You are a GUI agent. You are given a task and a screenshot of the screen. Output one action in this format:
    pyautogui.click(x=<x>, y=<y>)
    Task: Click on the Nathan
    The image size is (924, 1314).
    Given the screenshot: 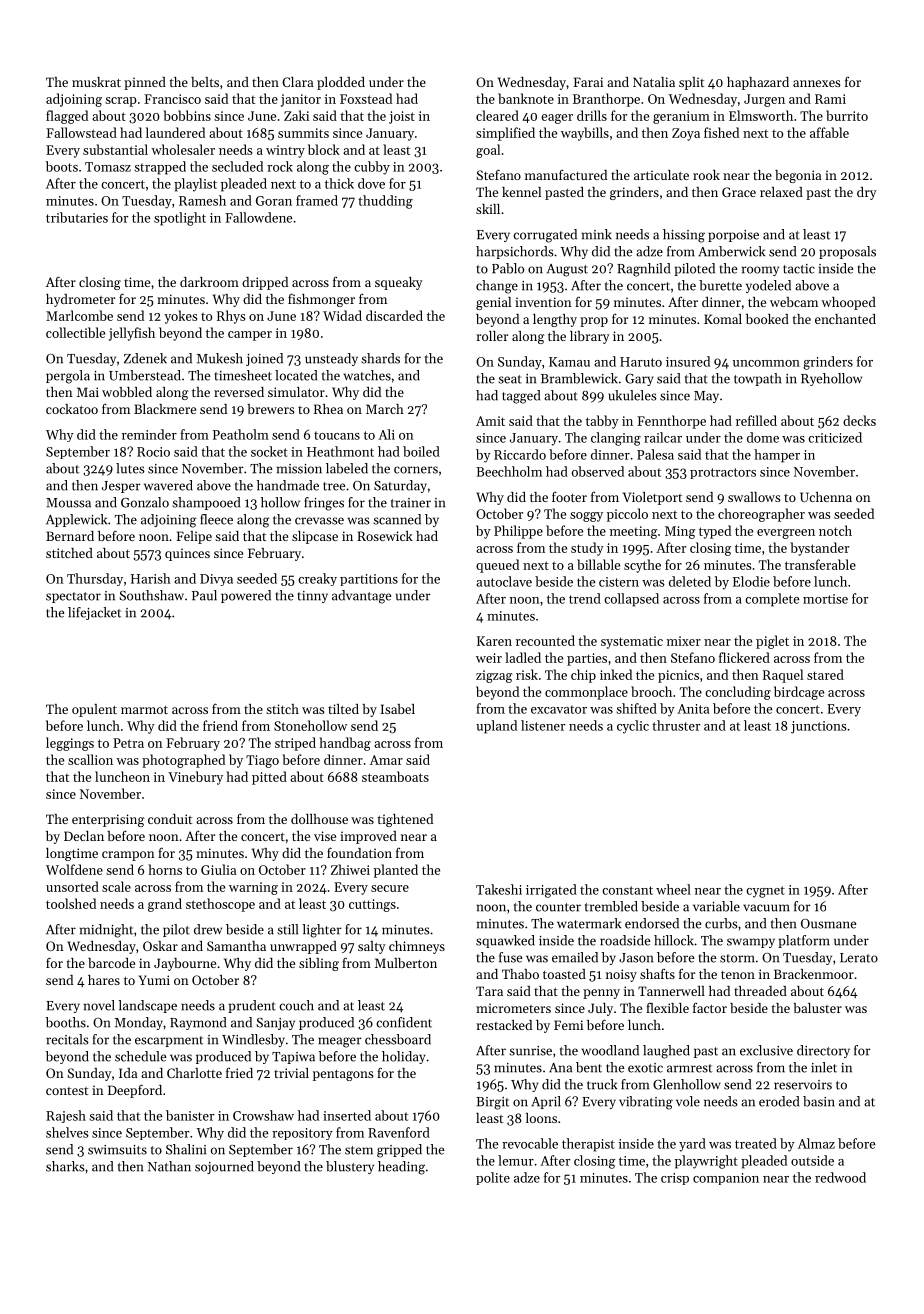 What is the action you would take?
    pyautogui.click(x=169, y=1166)
